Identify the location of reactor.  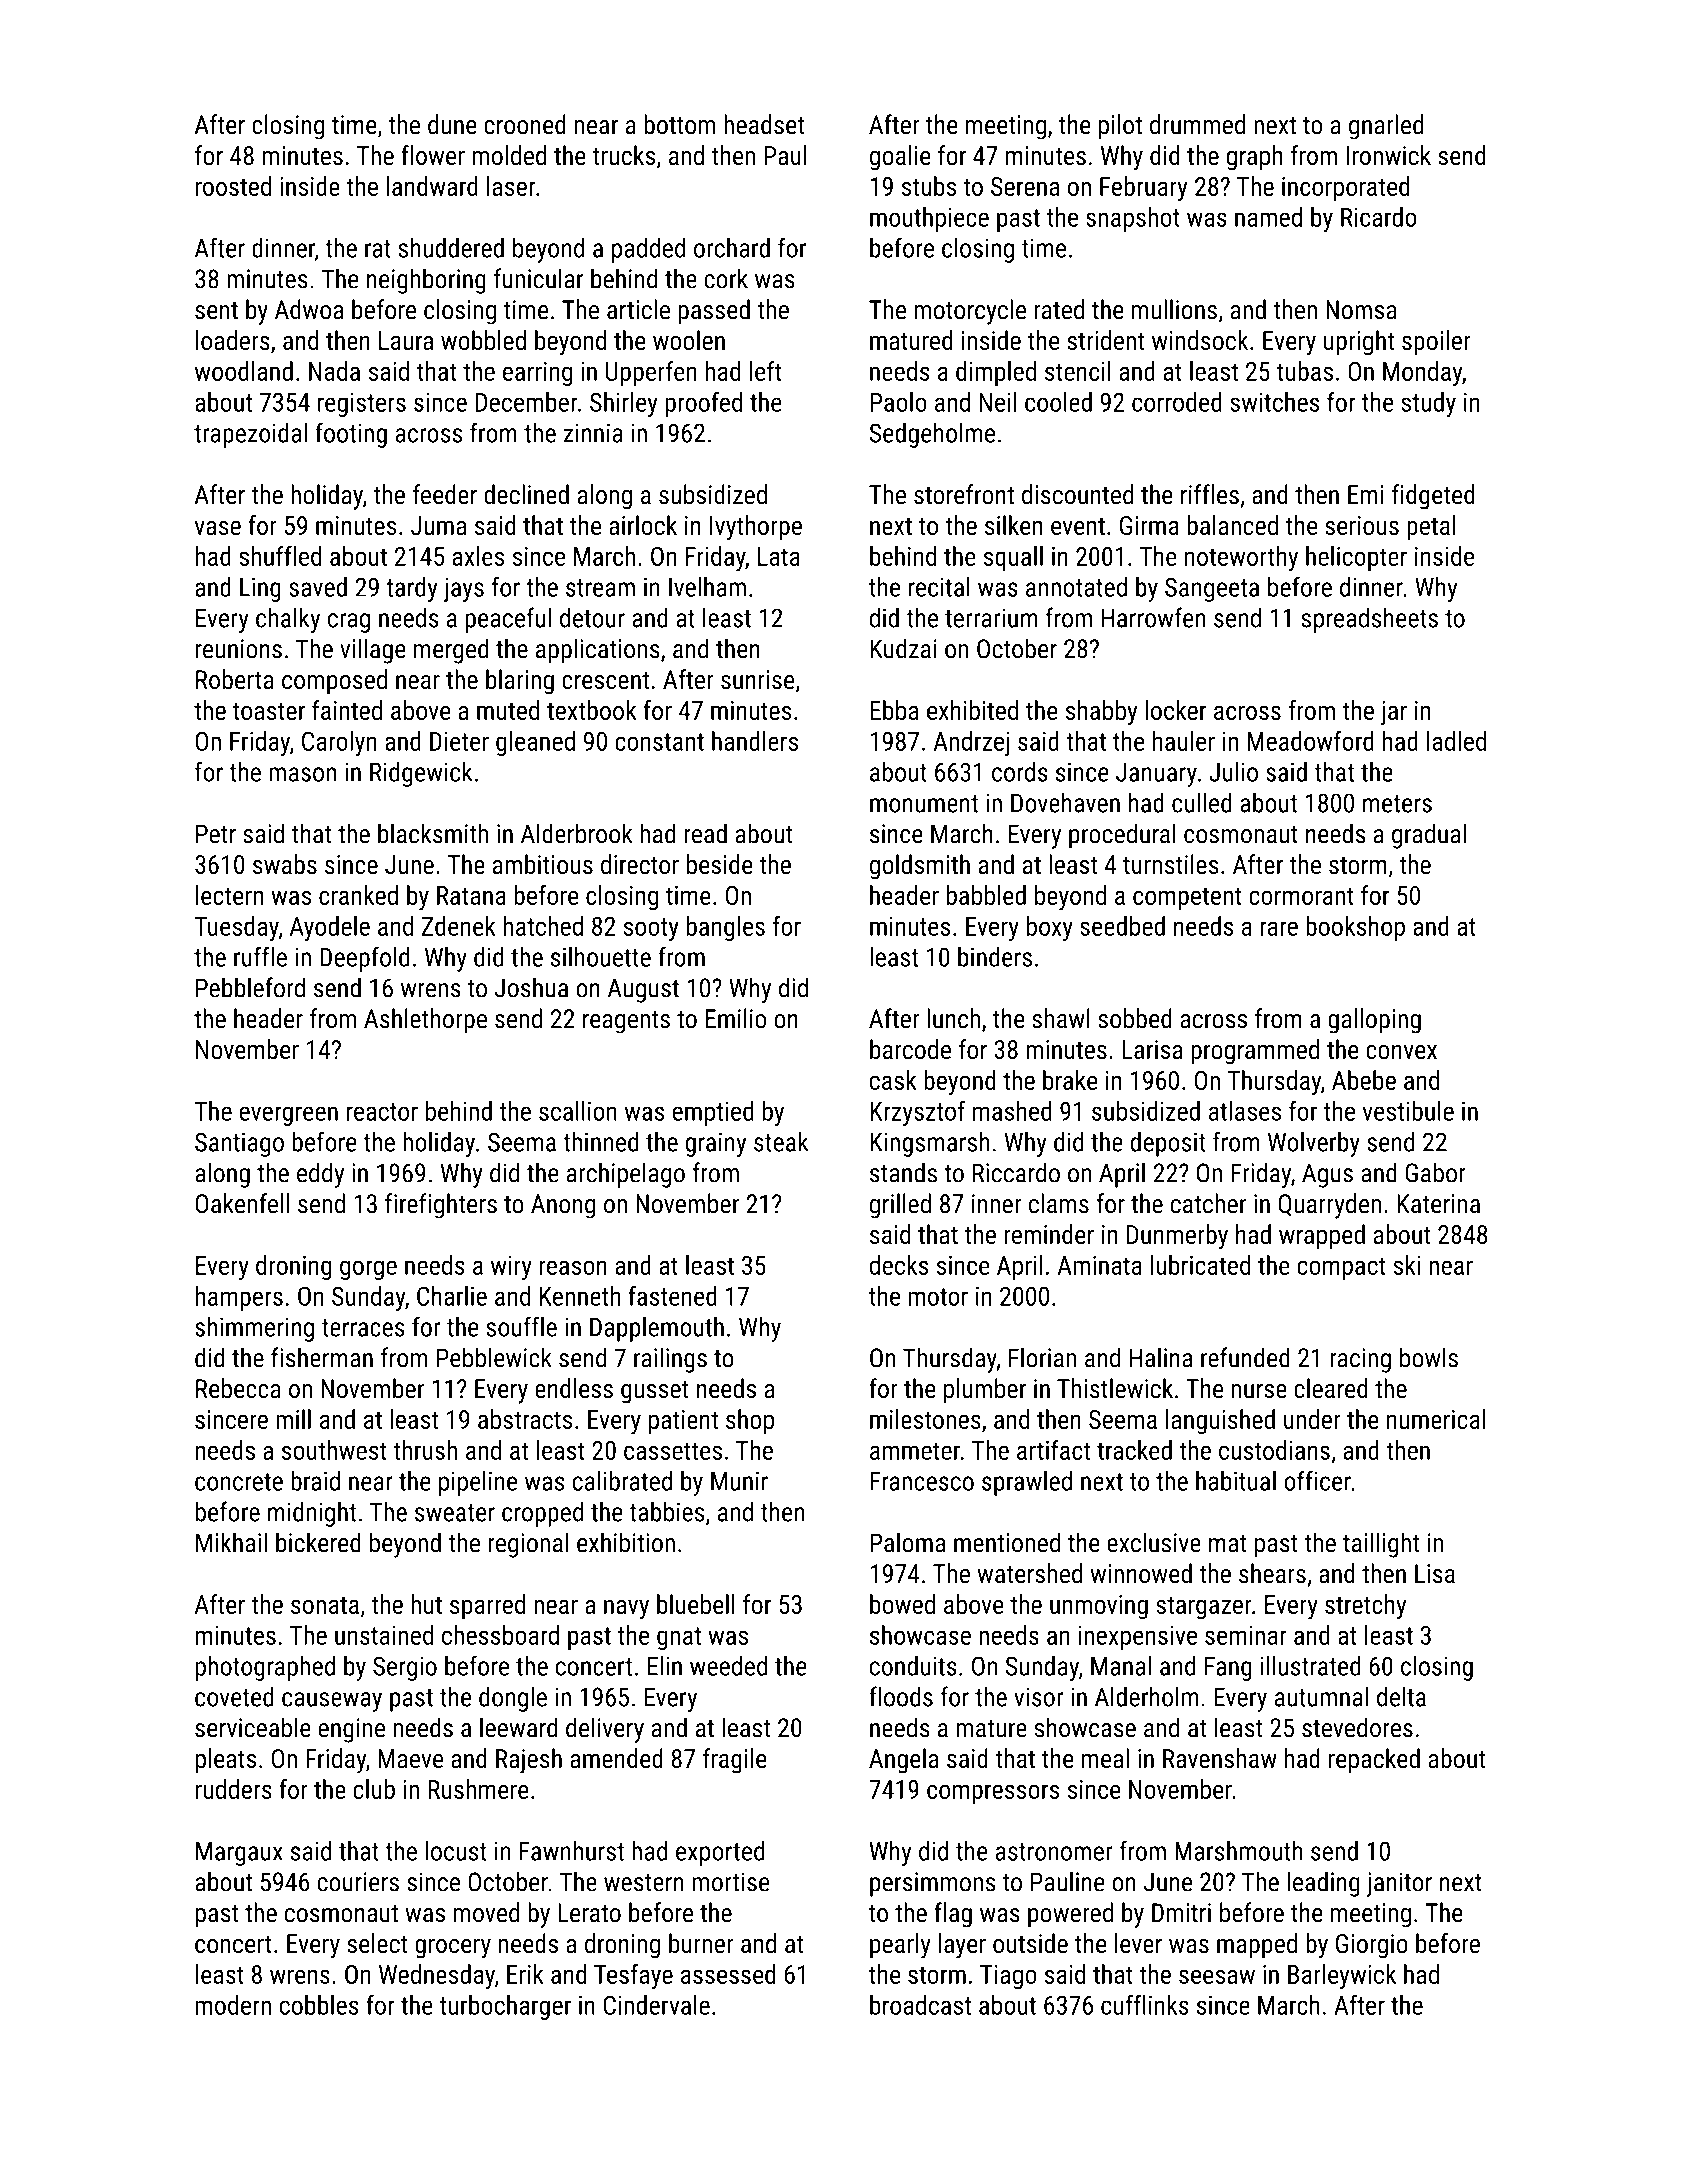
(382, 1112).
